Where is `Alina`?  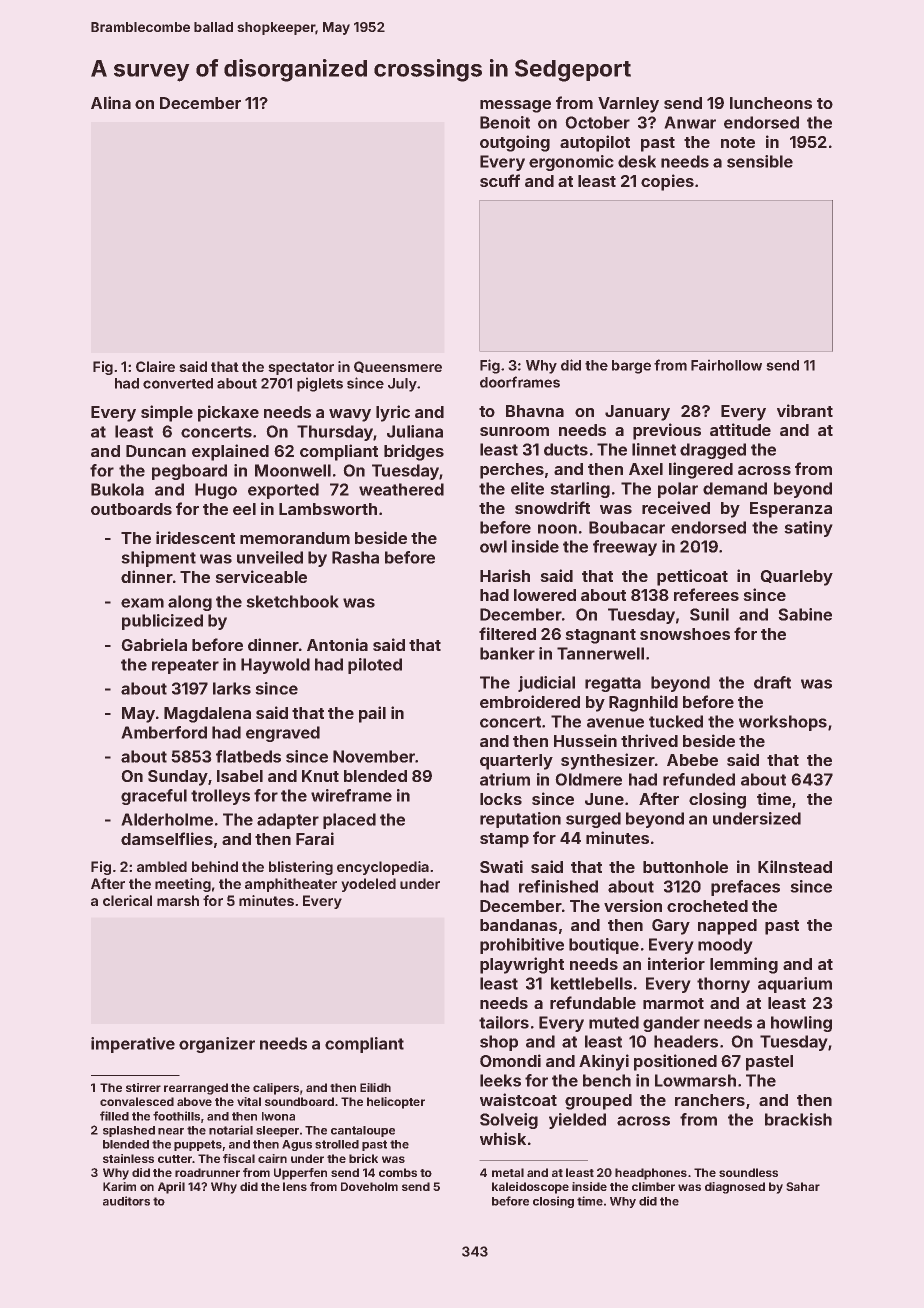 Alina is located at coordinates (111, 102).
